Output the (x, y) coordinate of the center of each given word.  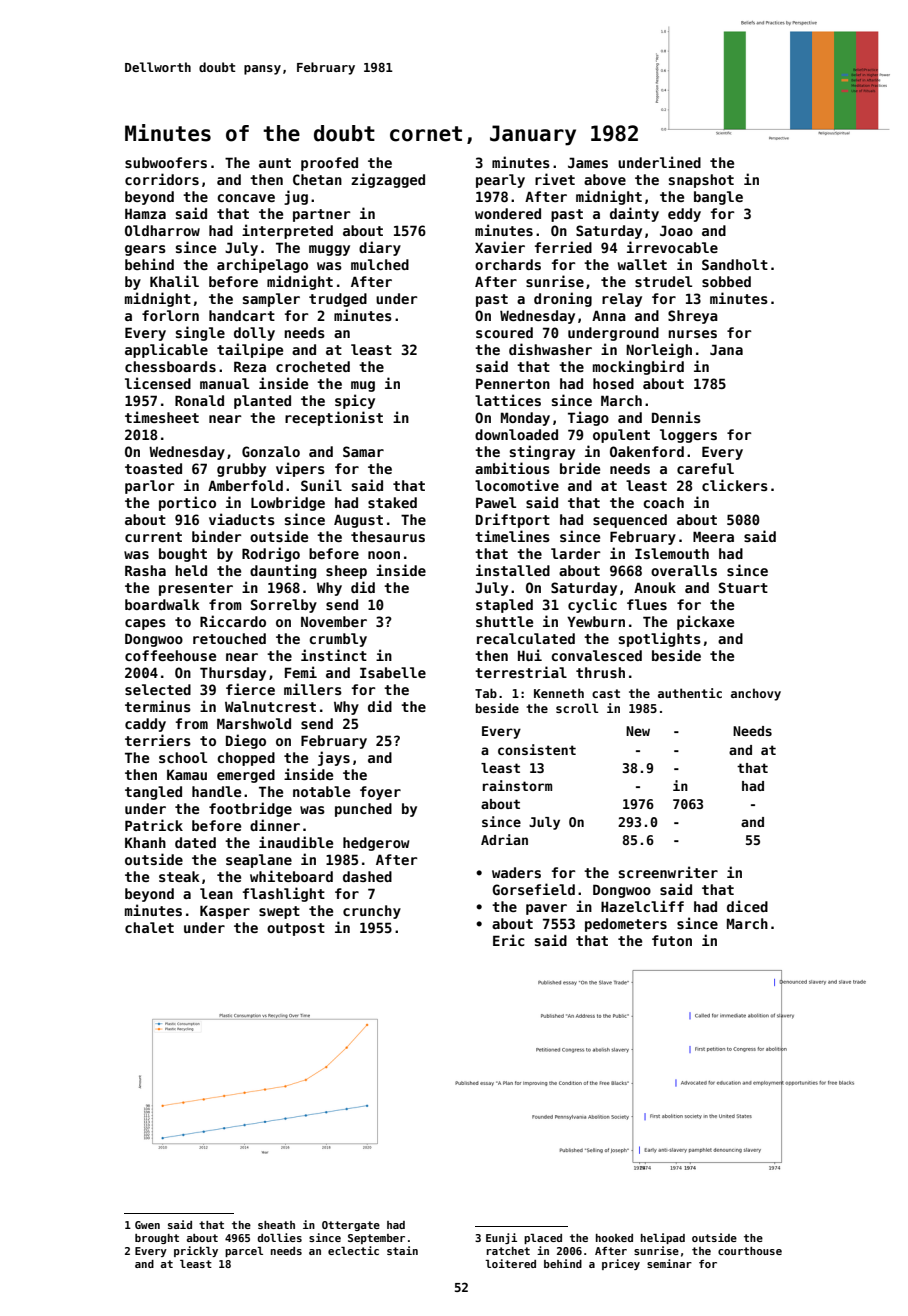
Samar (363, 451)
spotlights (660, 639)
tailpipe (250, 350)
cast (606, 693)
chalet (149, 927)
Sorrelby (284, 606)
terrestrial (521, 672)
